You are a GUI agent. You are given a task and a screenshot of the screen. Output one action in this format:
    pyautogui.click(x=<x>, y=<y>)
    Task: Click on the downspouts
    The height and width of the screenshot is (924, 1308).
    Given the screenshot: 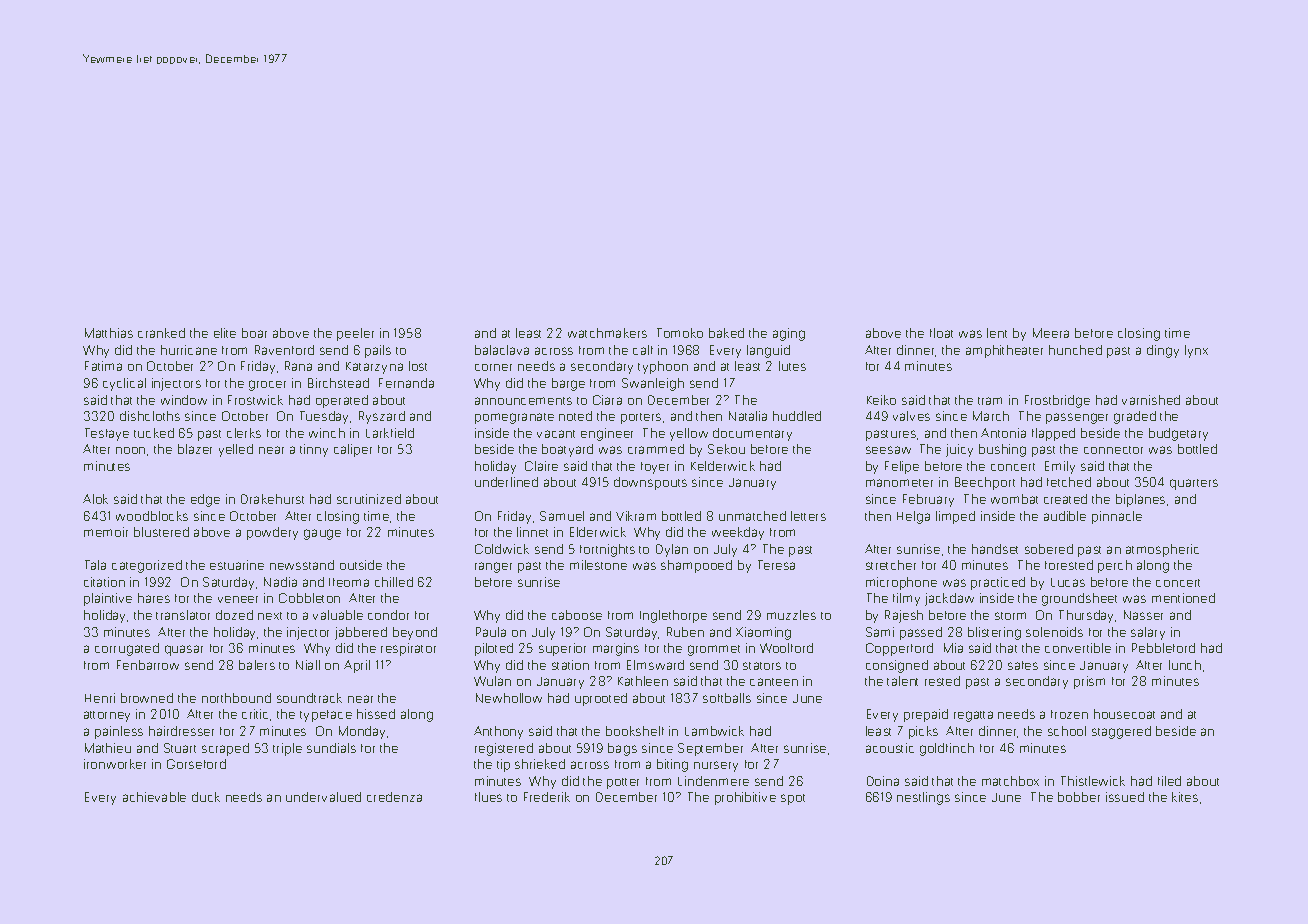 What is the action you would take?
    pyautogui.click(x=650, y=483)
